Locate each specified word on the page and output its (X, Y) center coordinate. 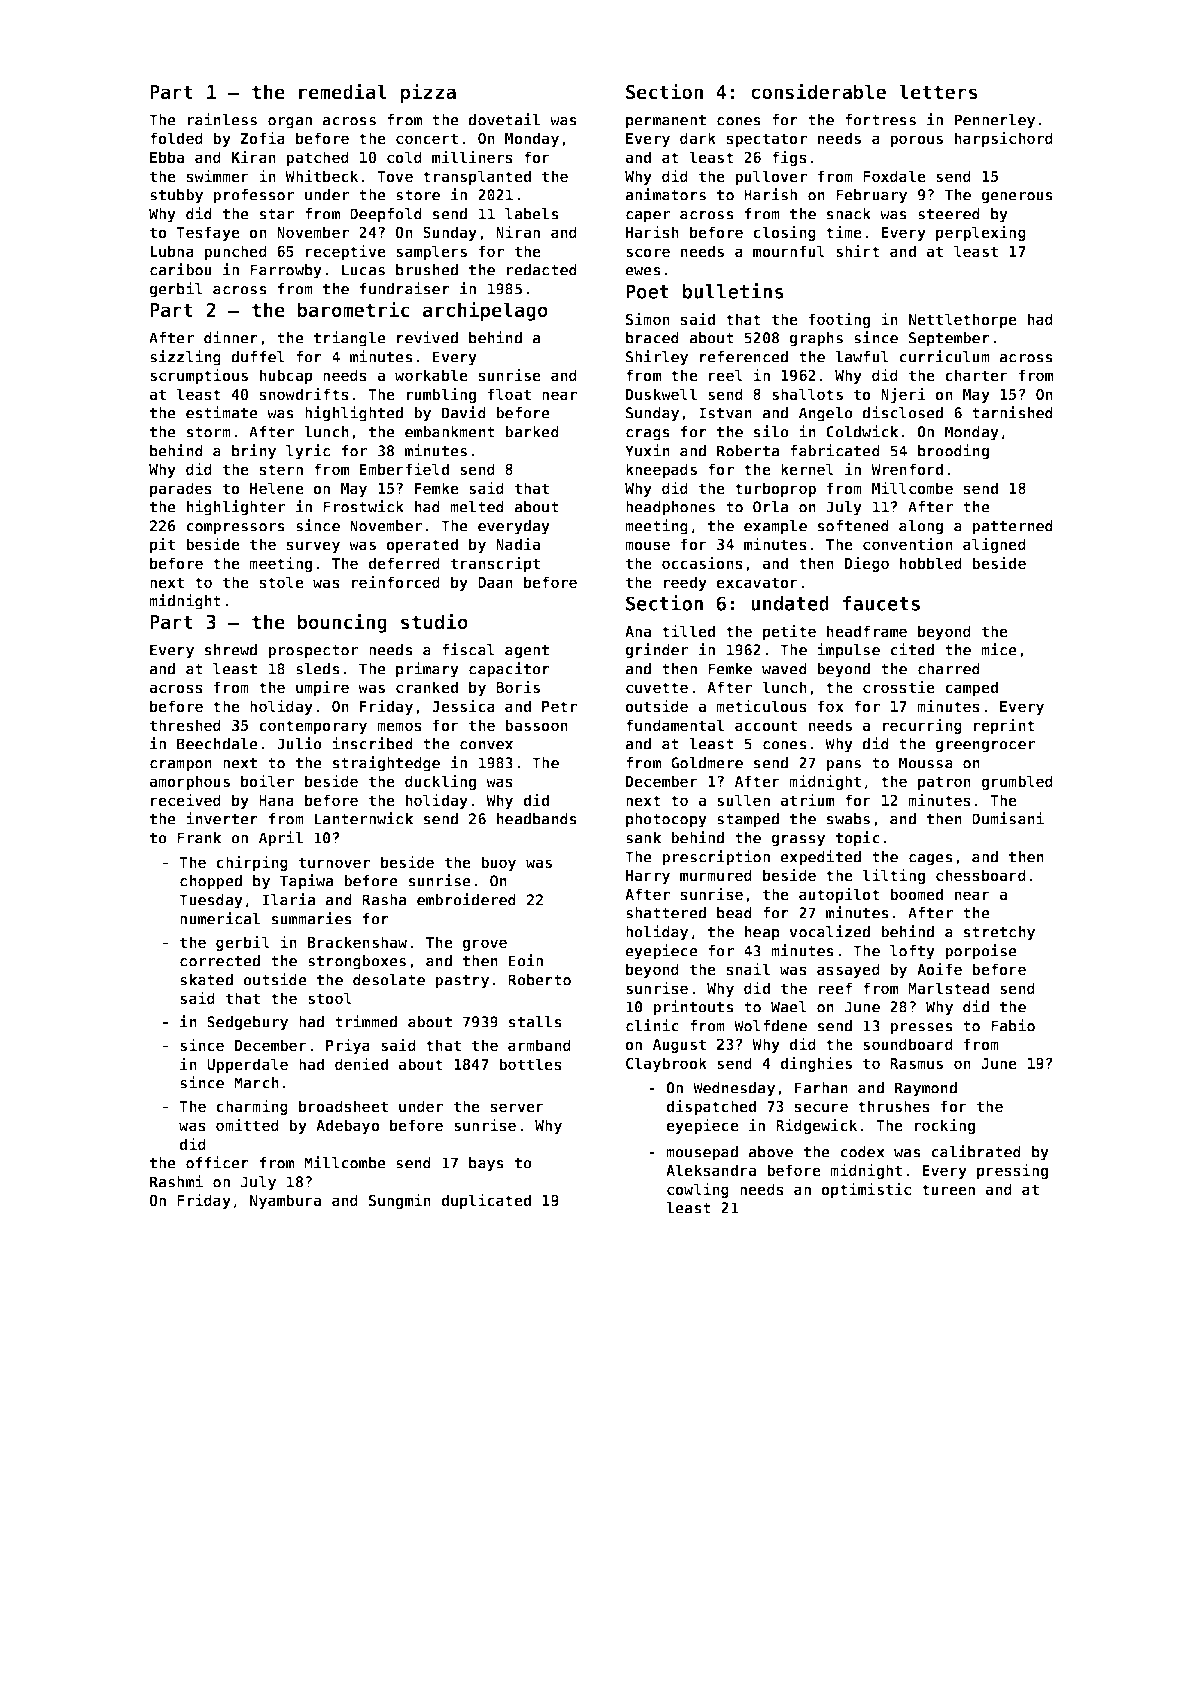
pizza (428, 93)
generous (1017, 198)
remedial (343, 91)
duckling (440, 782)
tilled (688, 630)
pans (843, 766)
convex (486, 745)
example (775, 527)
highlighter (236, 508)
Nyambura (285, 1201)
